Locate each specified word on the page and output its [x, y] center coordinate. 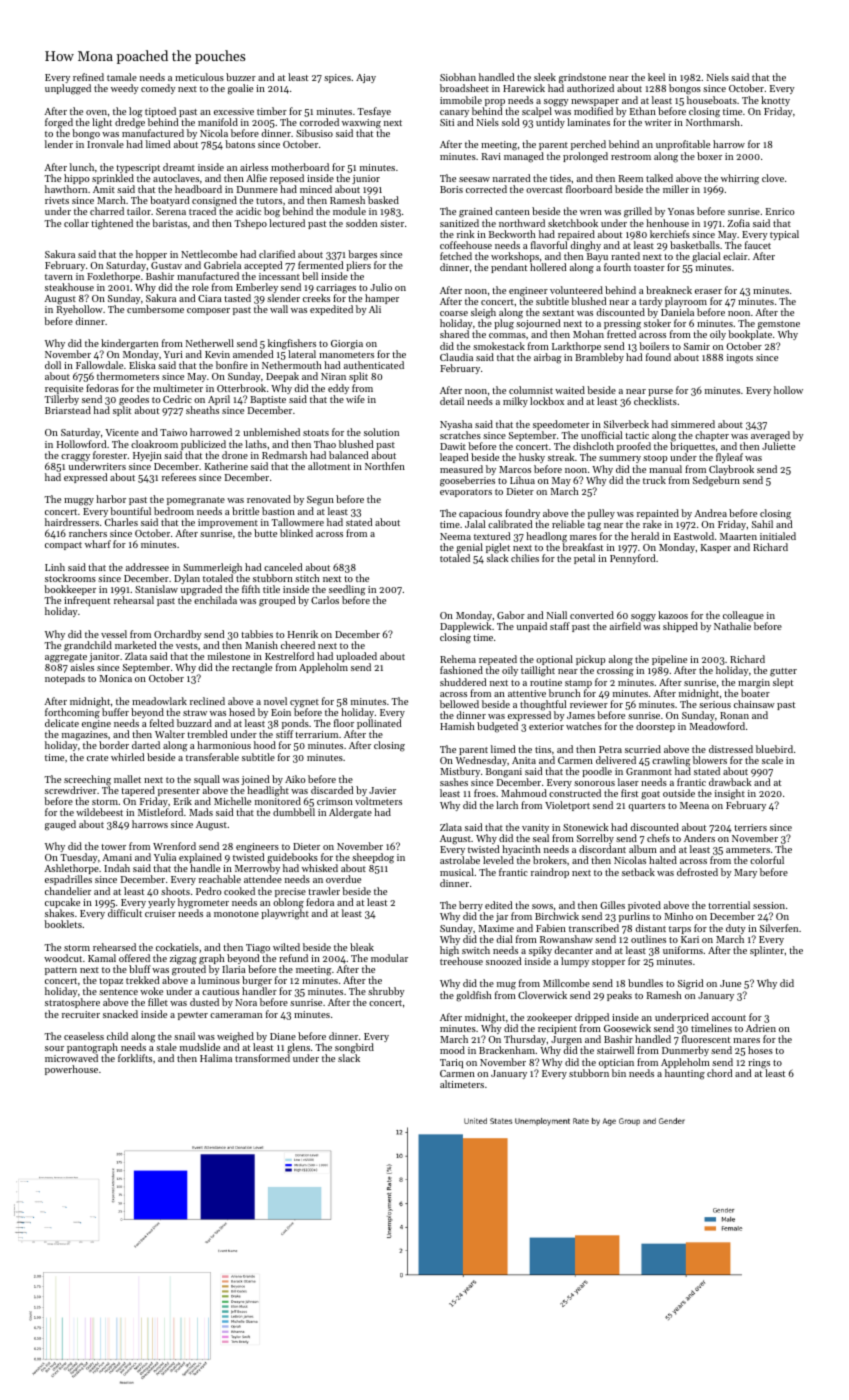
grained [475, 212]
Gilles [612, 905]
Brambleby [599, 358]
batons [240, 144]
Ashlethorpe [71, 870]
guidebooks [292, 859]
